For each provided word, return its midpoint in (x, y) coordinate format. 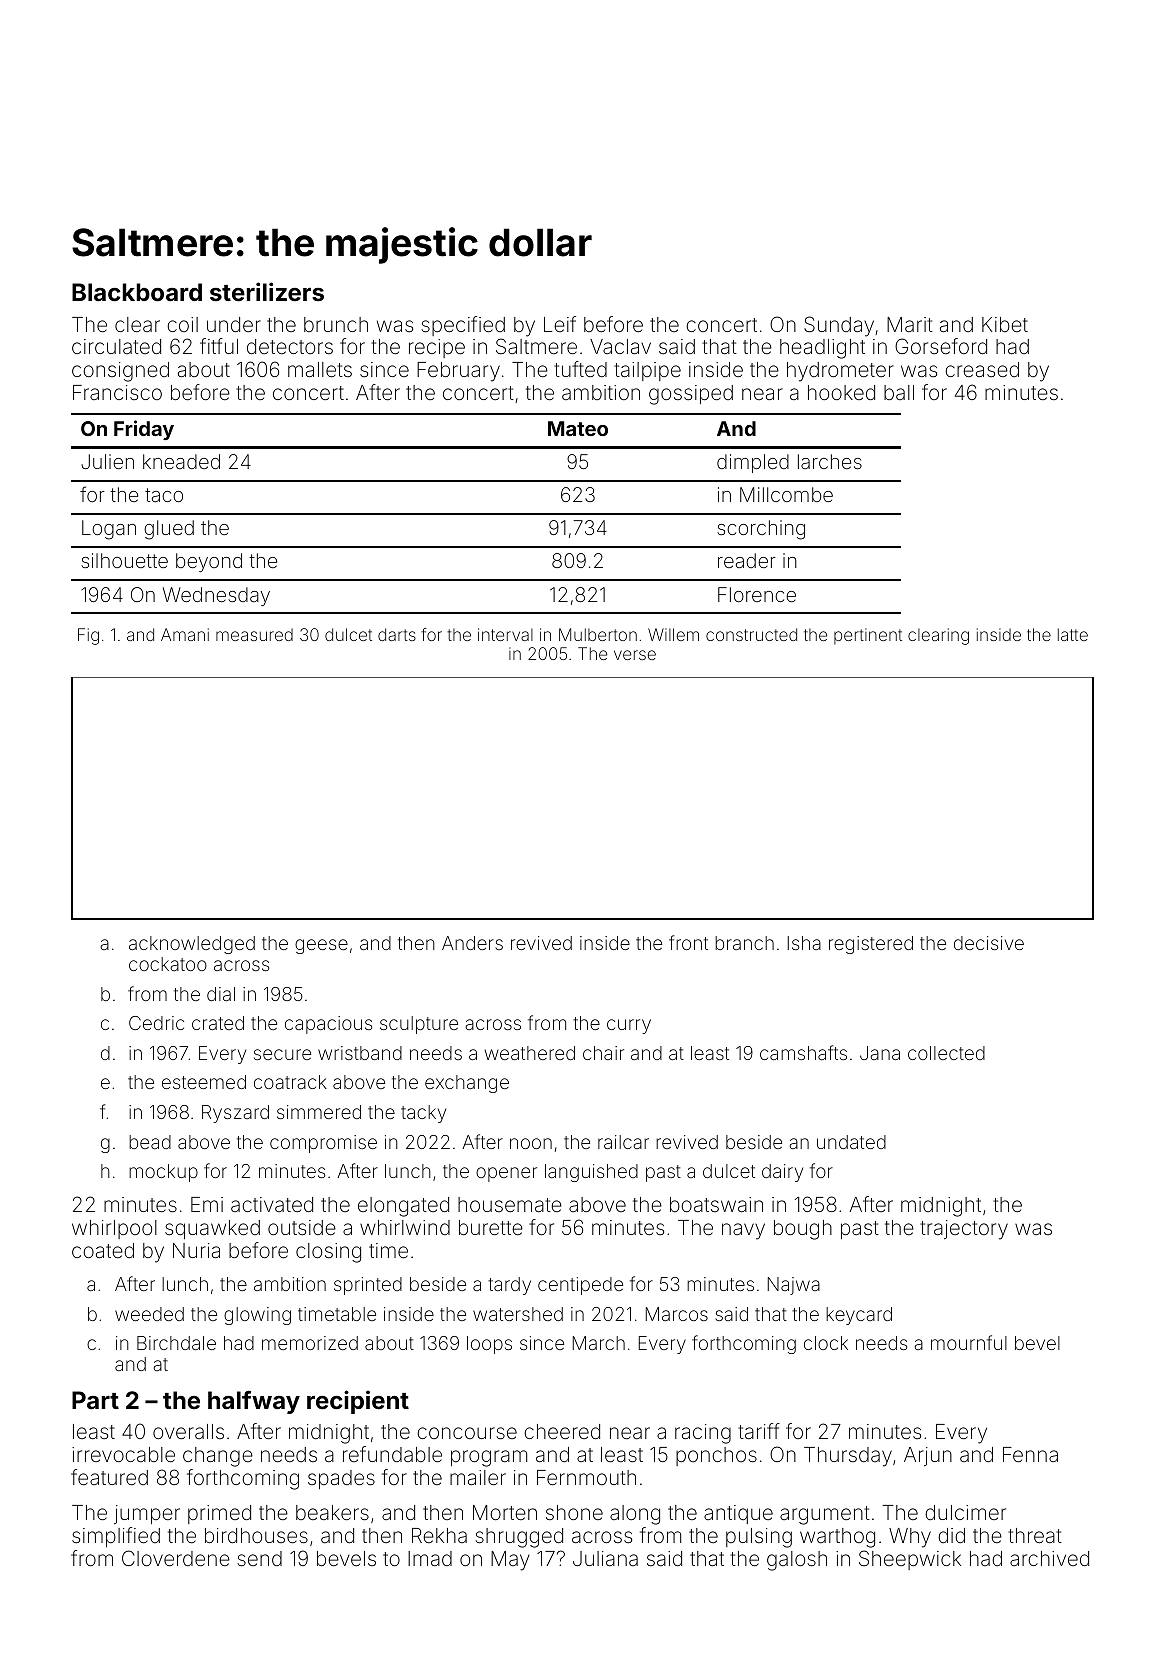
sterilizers (267, 292)
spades (341, 1479)
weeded (149, 1314)
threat (1035, 1535)
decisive (989, 943)
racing (703, 1434)
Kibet (1005, 324)
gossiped (691, 395)
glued (169, 530)
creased (982, 369)
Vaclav (620, 346)
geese (321, 946)
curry (629, 1026)
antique (738, 1514)
